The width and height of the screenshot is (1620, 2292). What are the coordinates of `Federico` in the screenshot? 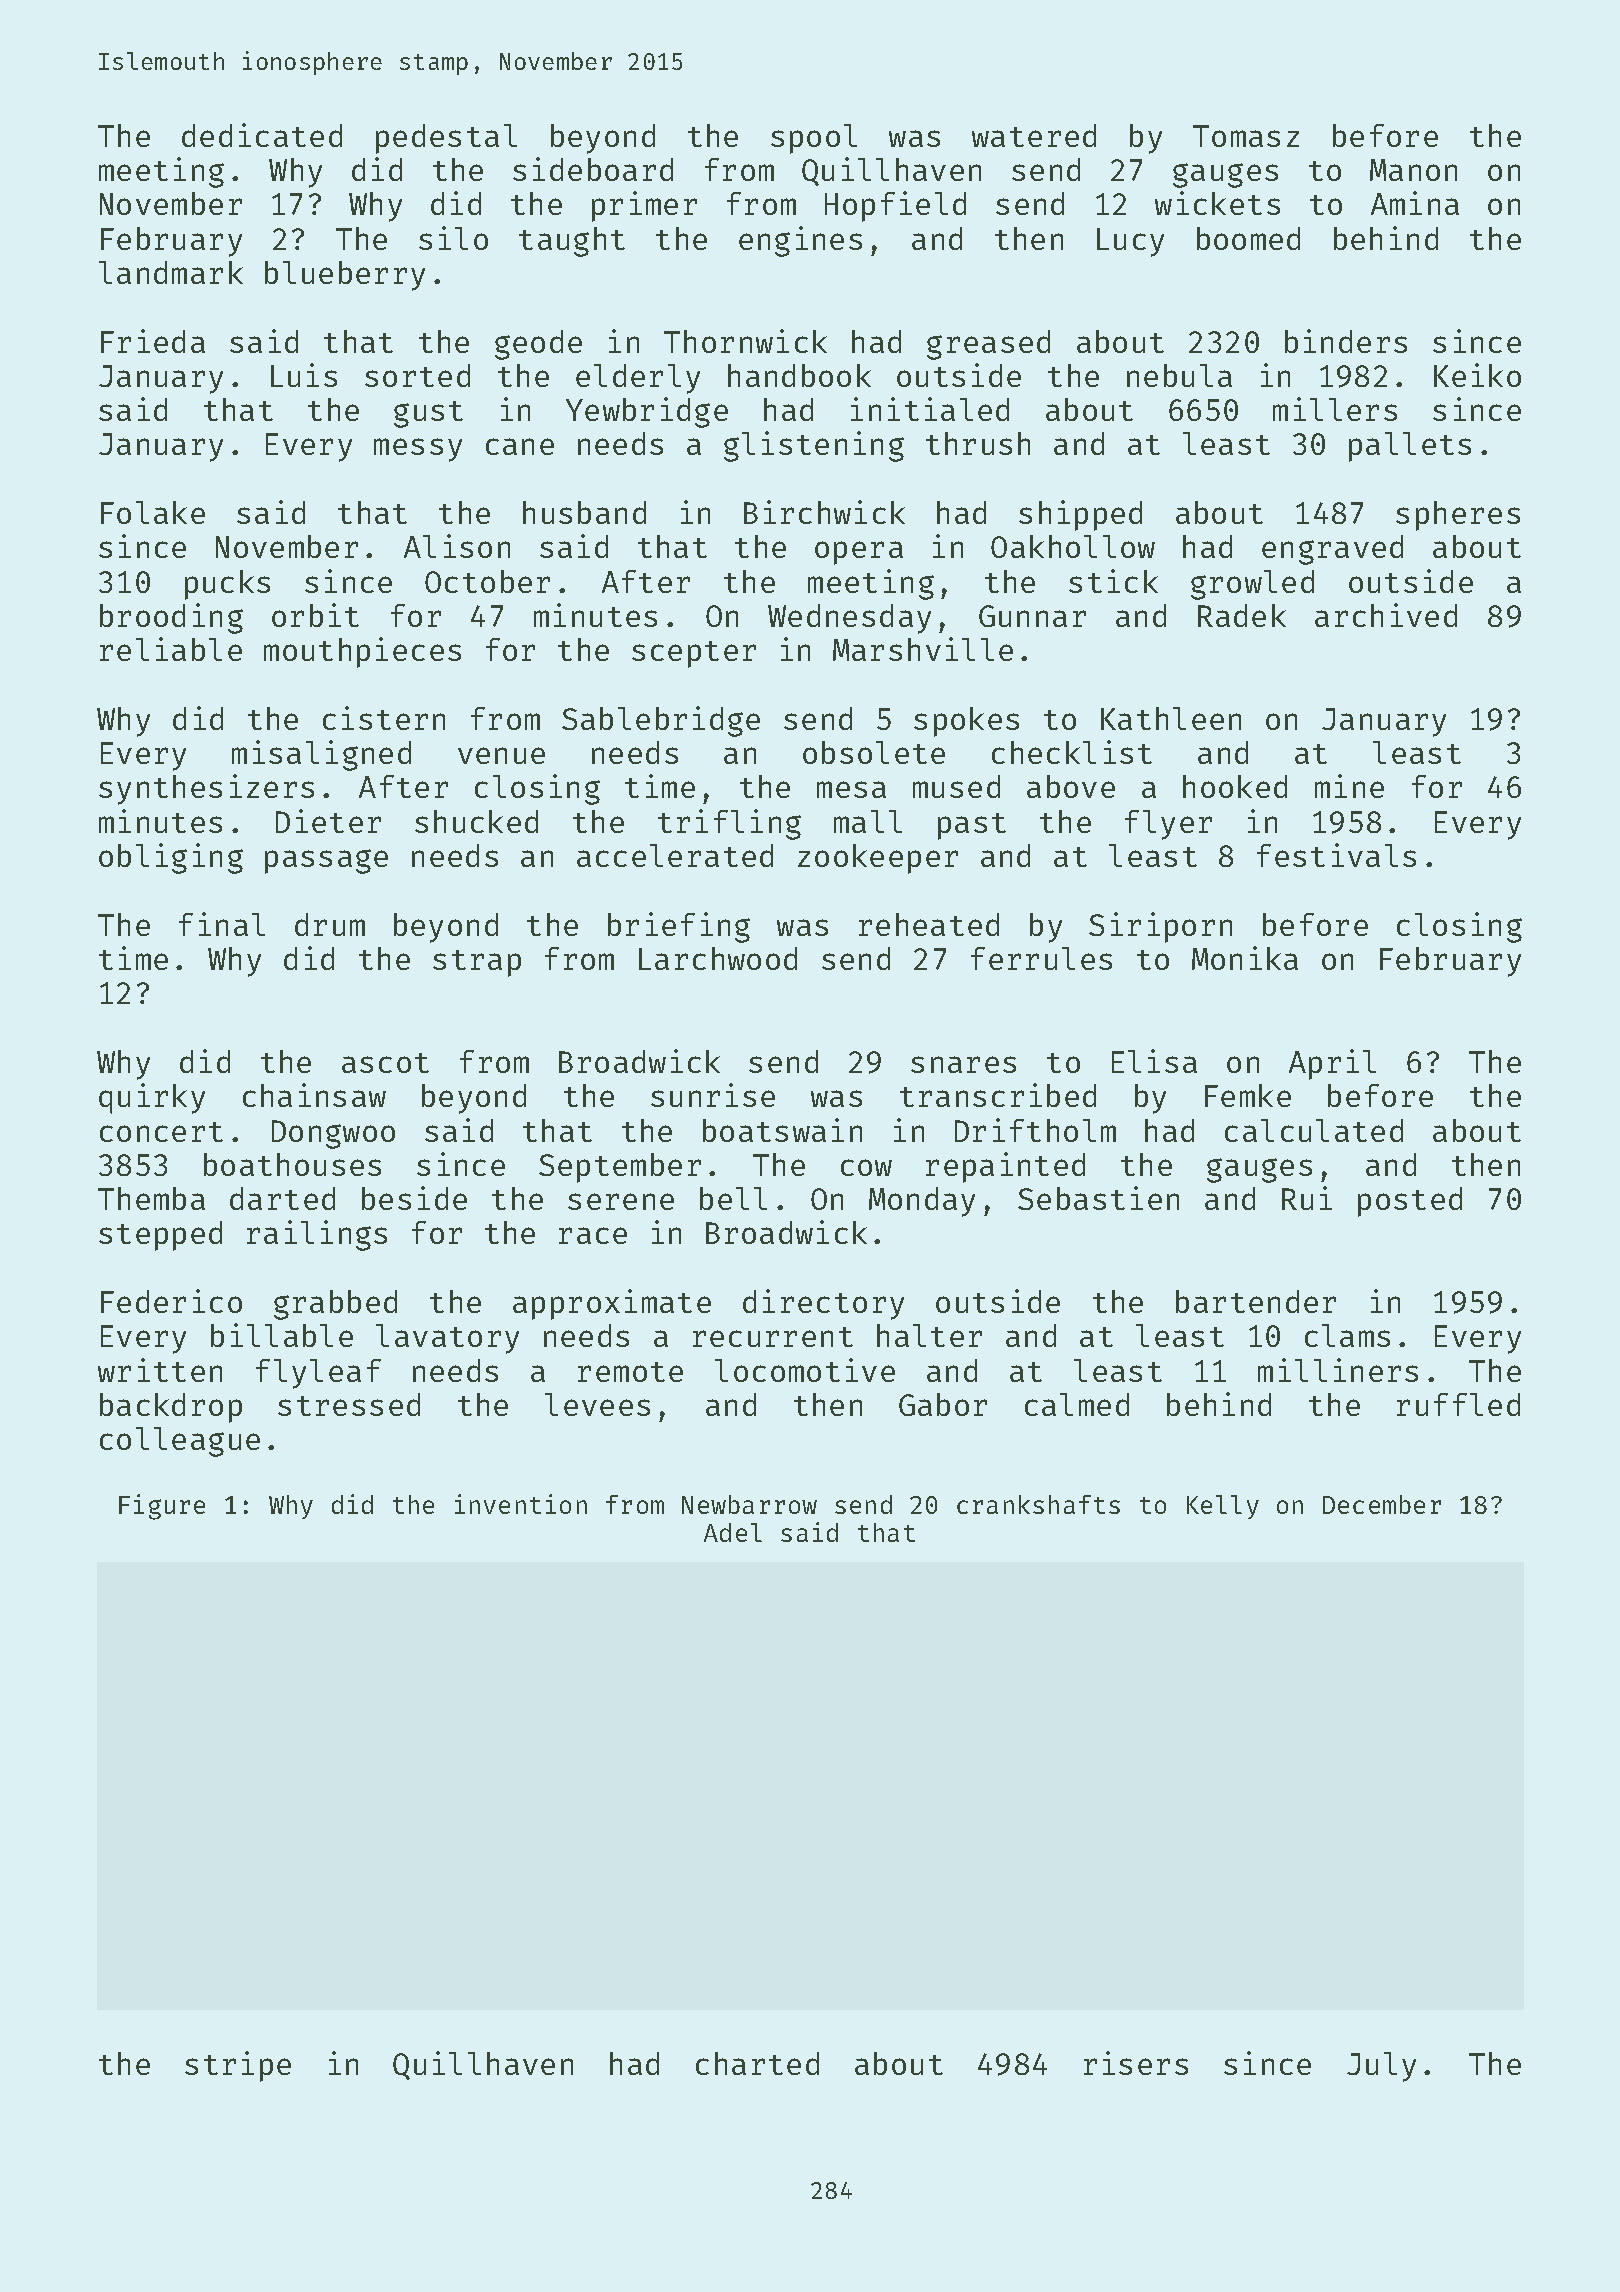 It's located at (171, 1301).
